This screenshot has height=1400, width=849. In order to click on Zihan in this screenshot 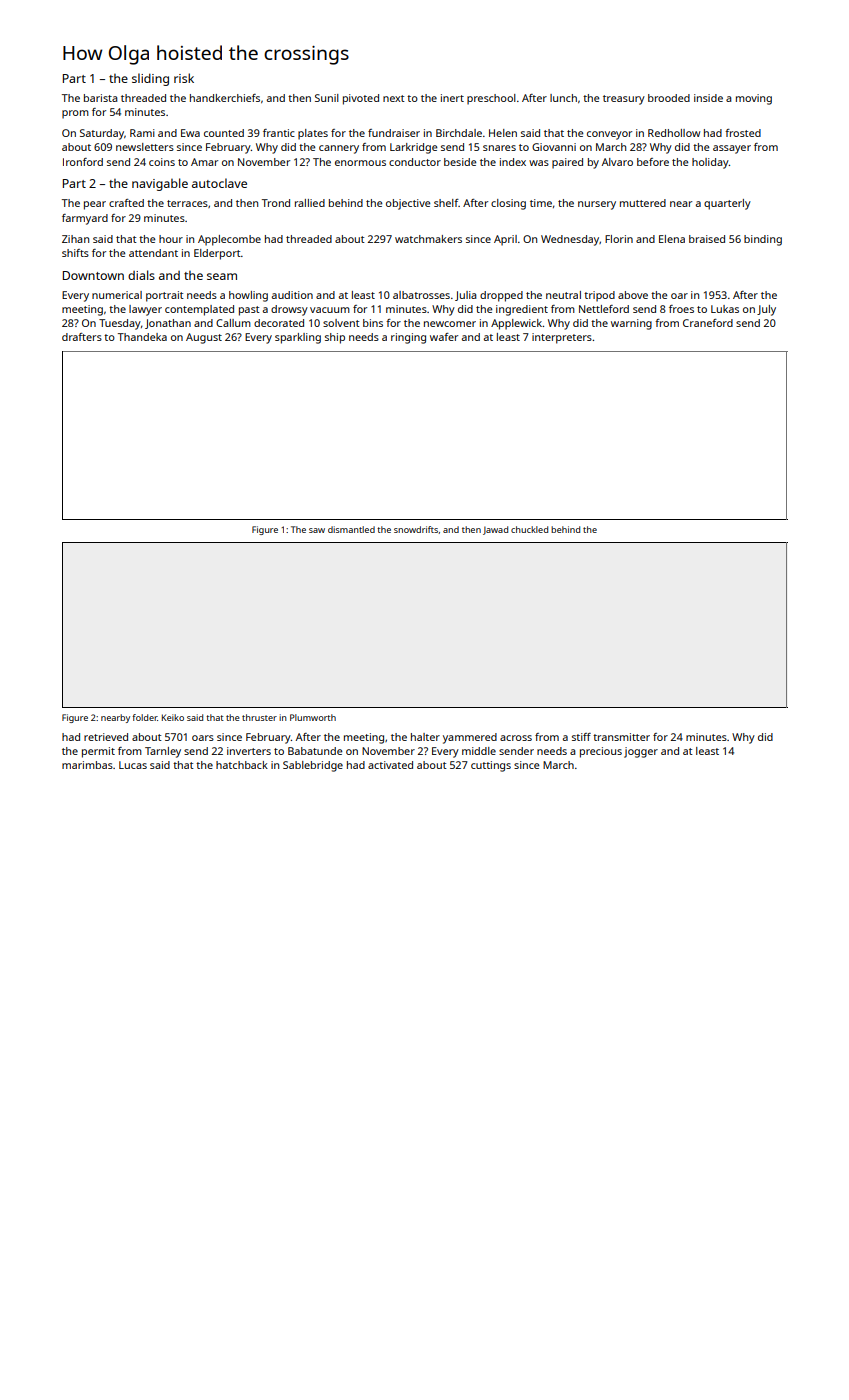, I will do `click(75, 239)`.
